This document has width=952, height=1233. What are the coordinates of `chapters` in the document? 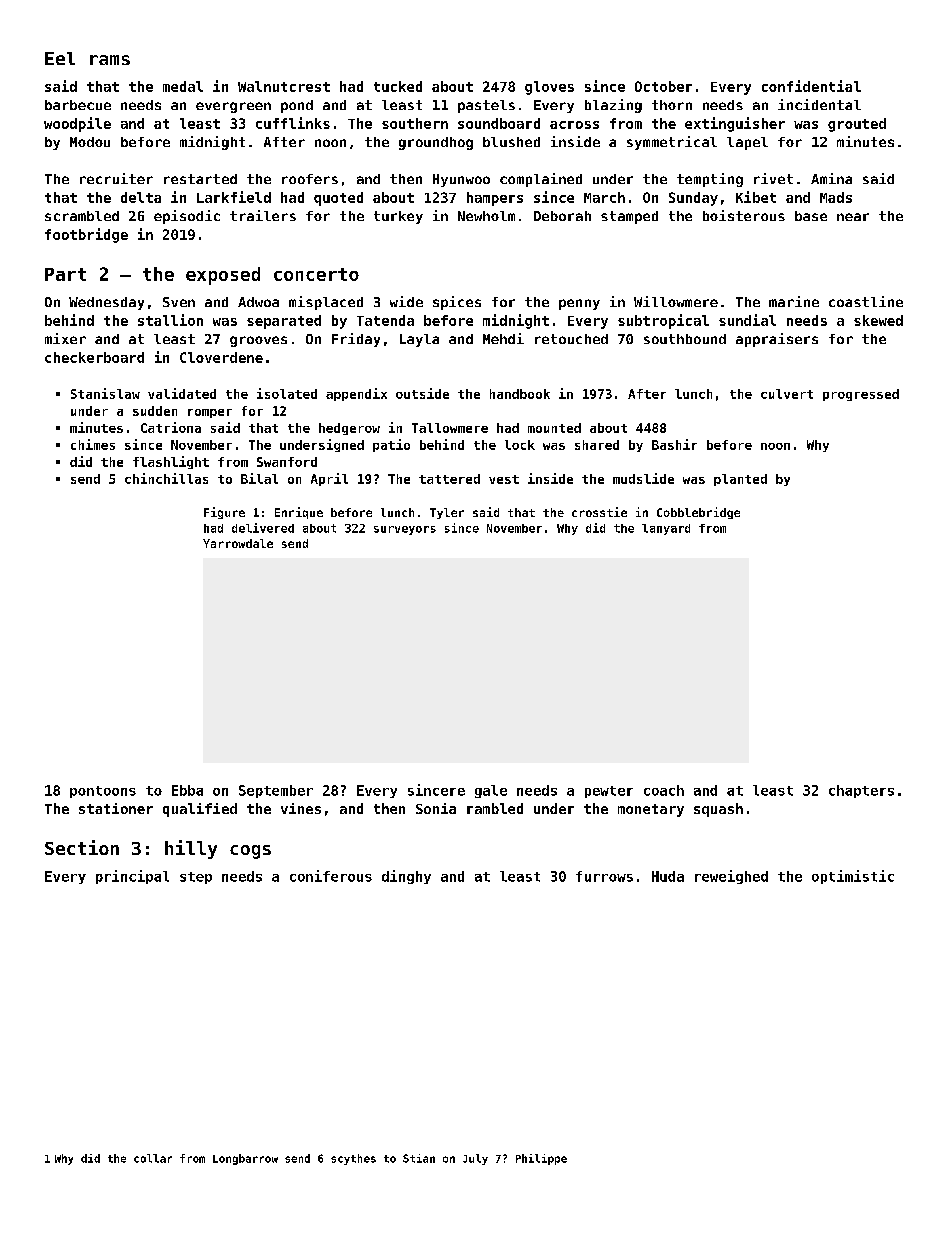 It's located at (861, 791).
